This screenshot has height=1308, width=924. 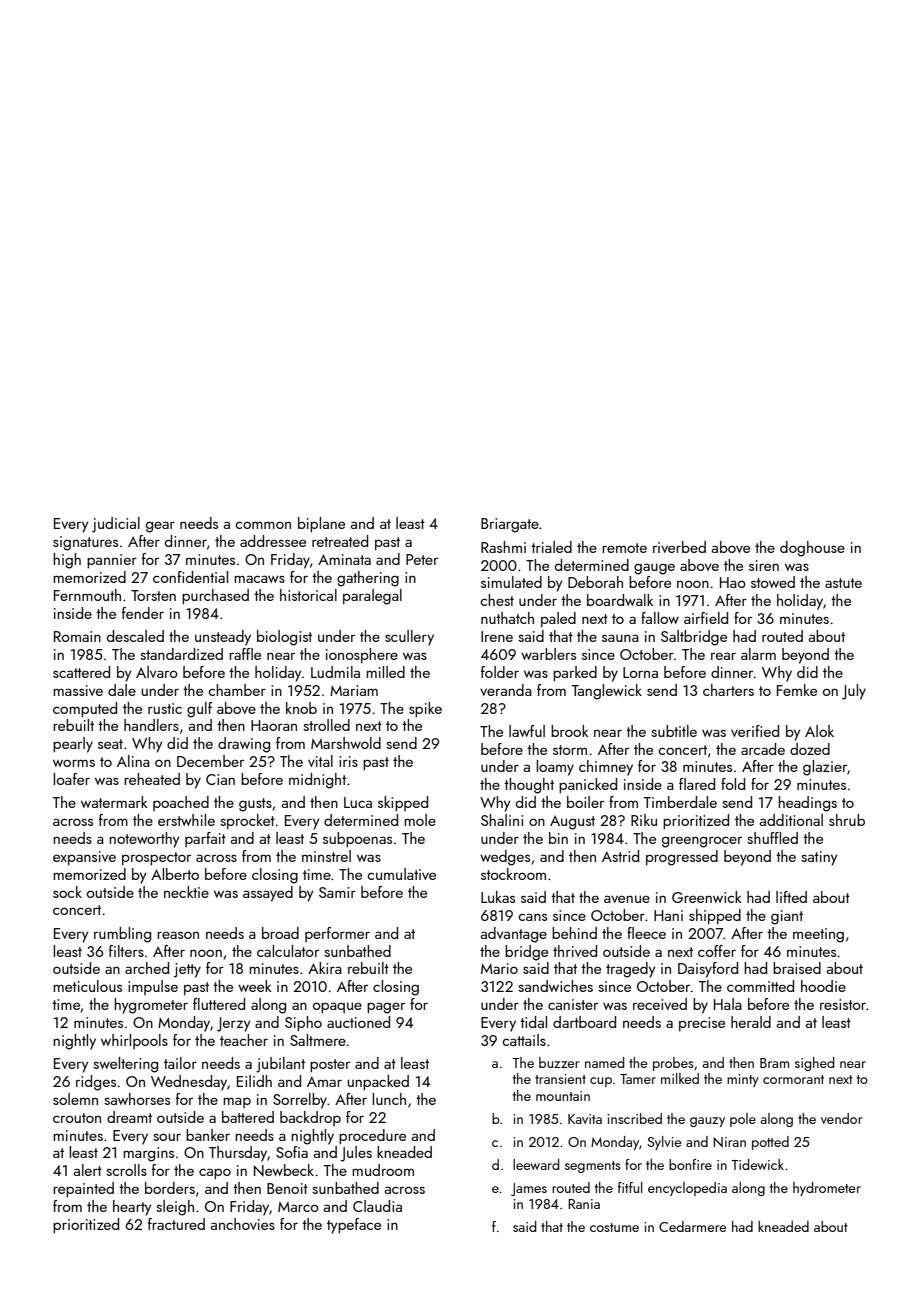 What do you see at coordinates (497, 600) in the screenshot?
I see `chest` at bounding box center [497, 600].
